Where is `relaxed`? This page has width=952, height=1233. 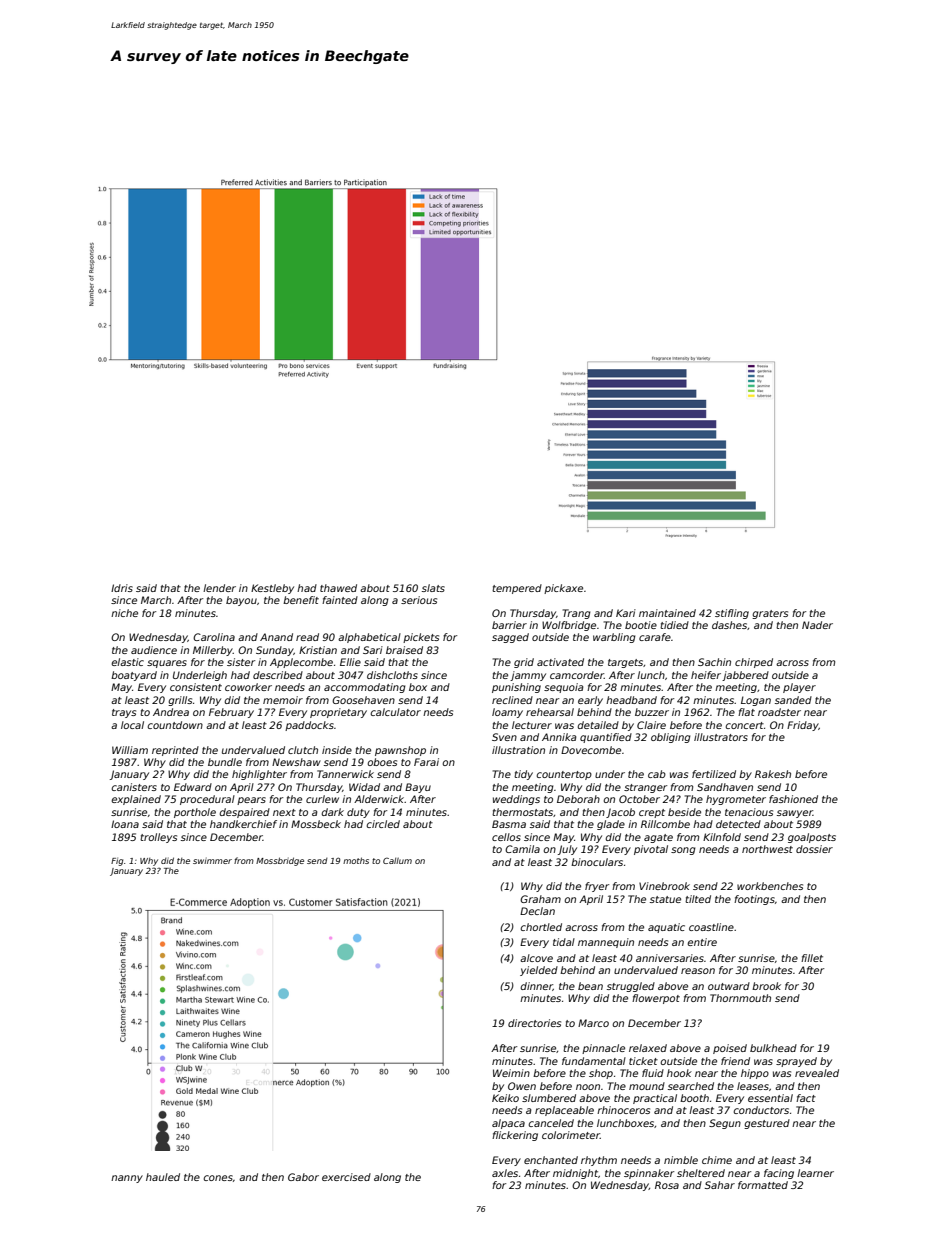 relaxed is located at coordinates (648, 1048).
